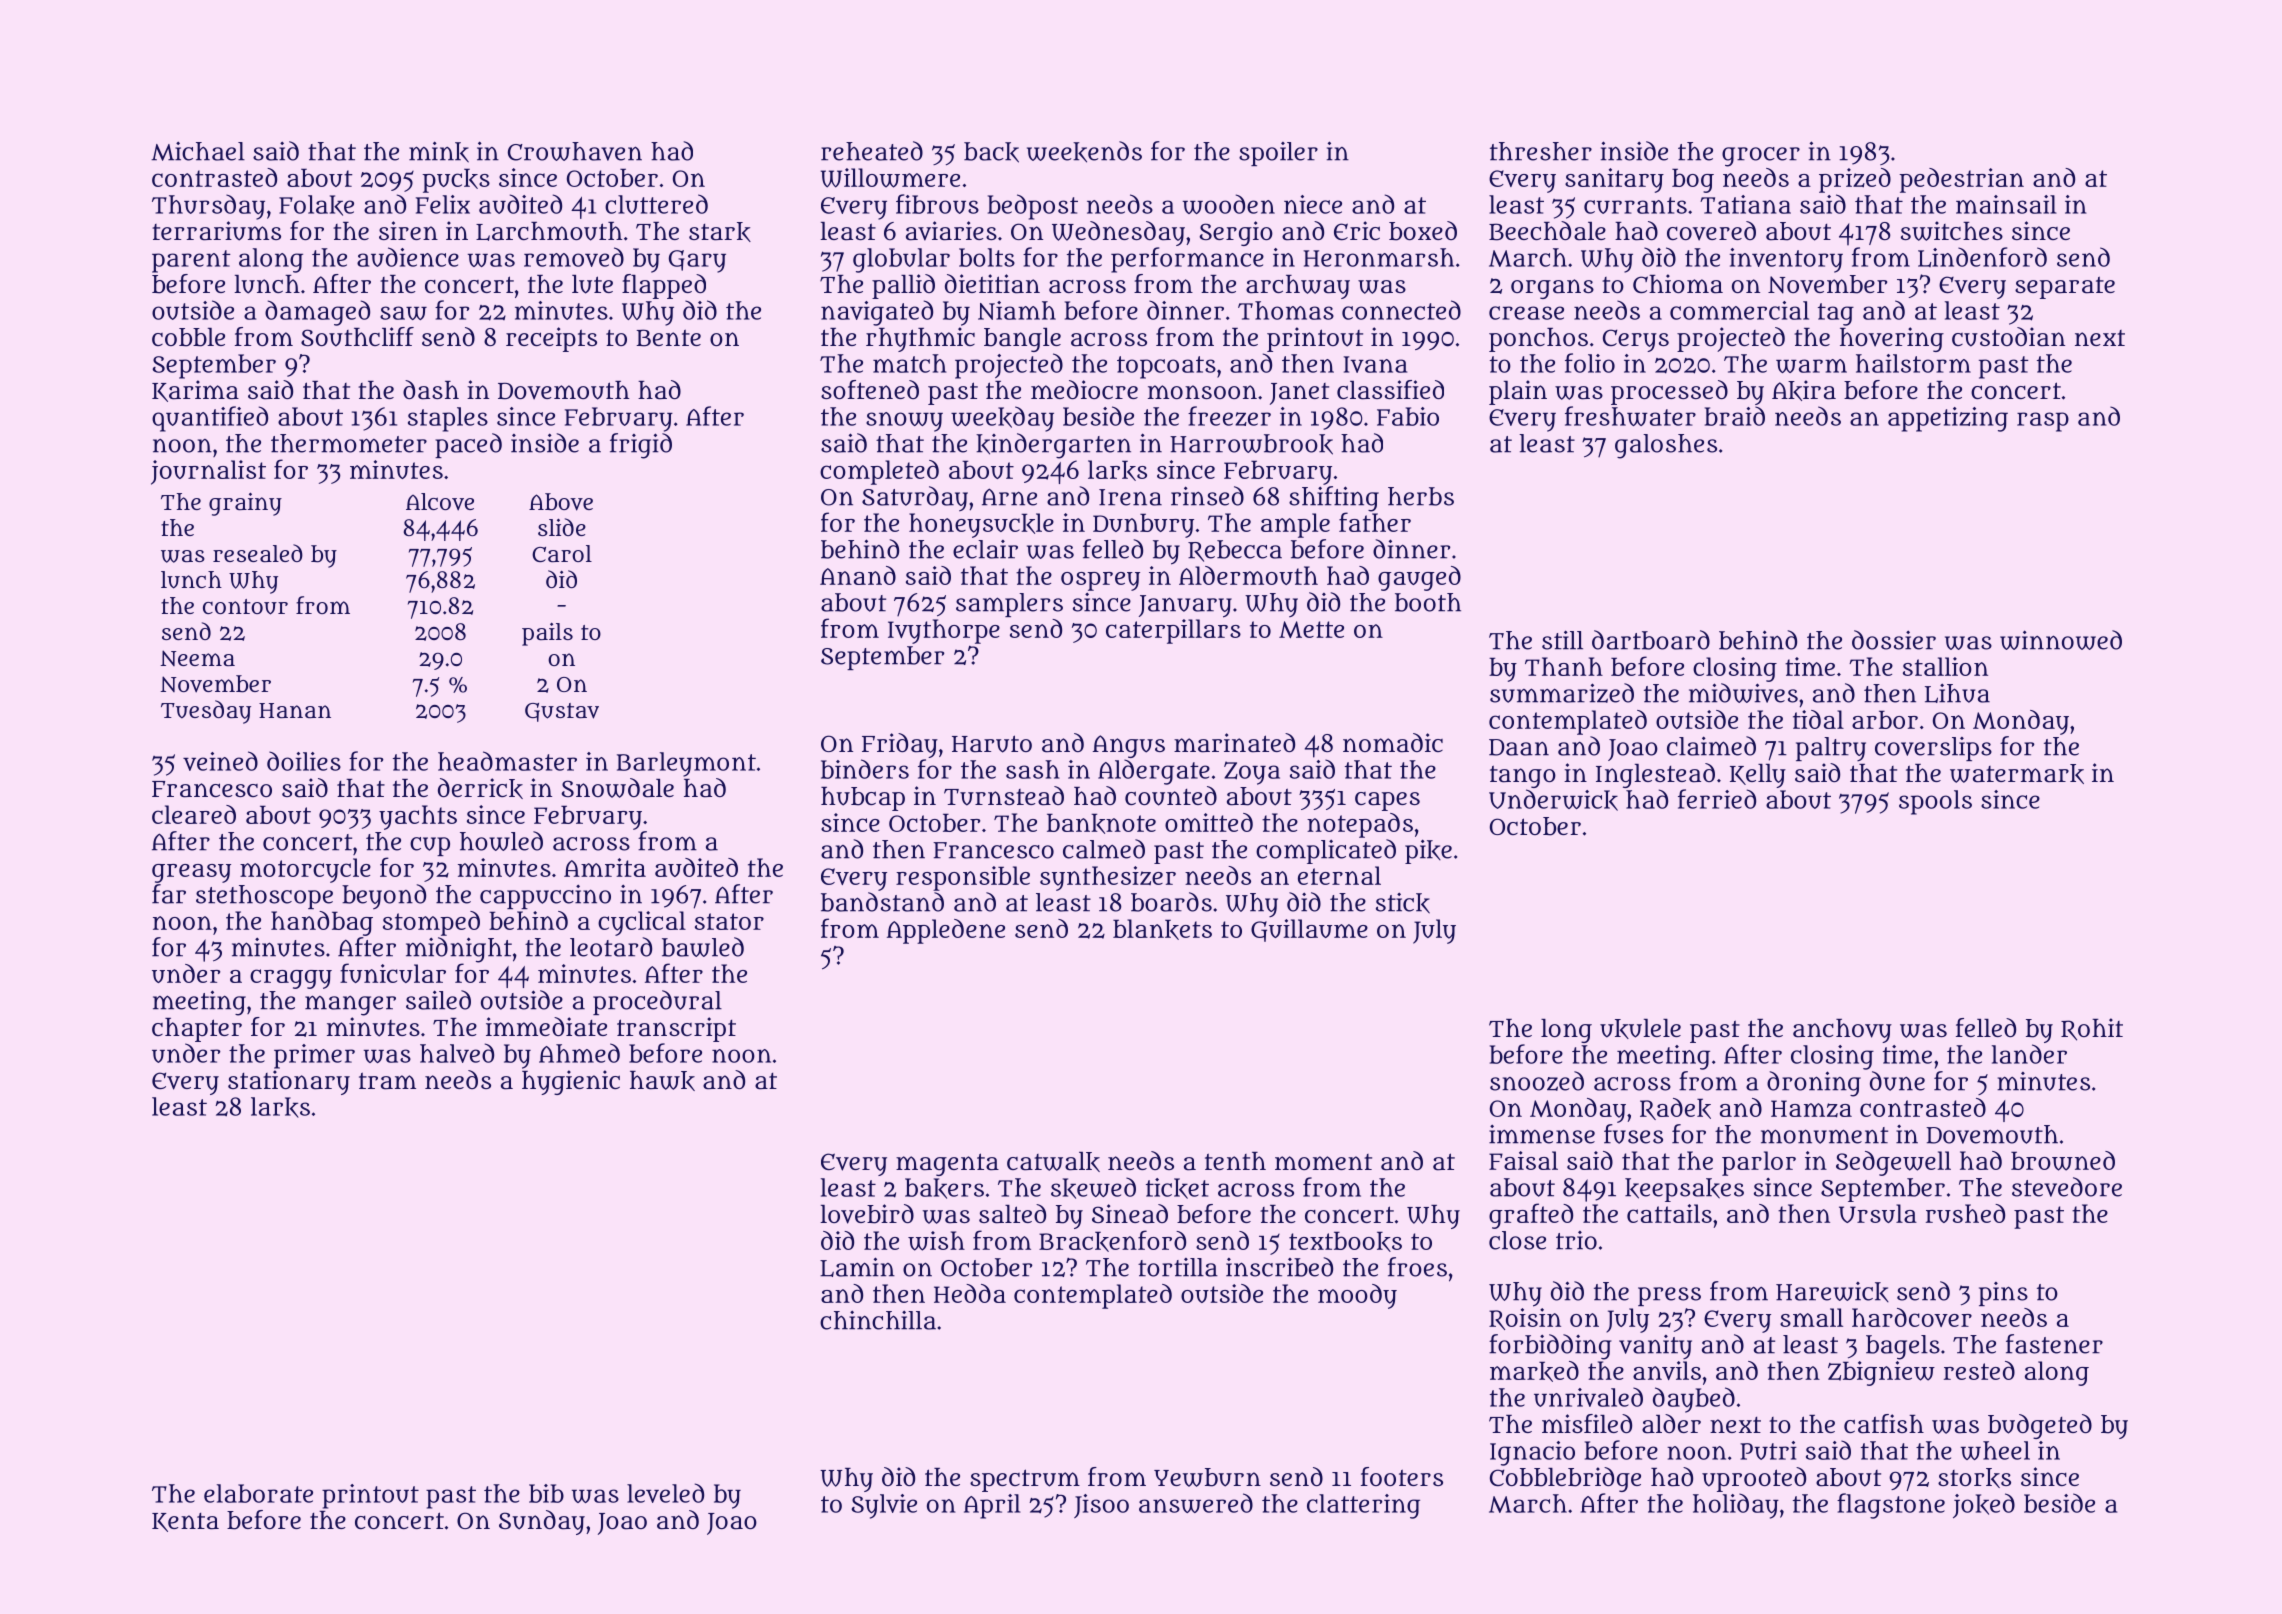 Image resolution: width=2282 pixels, height=1614 pixels. I want to click on winnowed, so click(2061, 640).
